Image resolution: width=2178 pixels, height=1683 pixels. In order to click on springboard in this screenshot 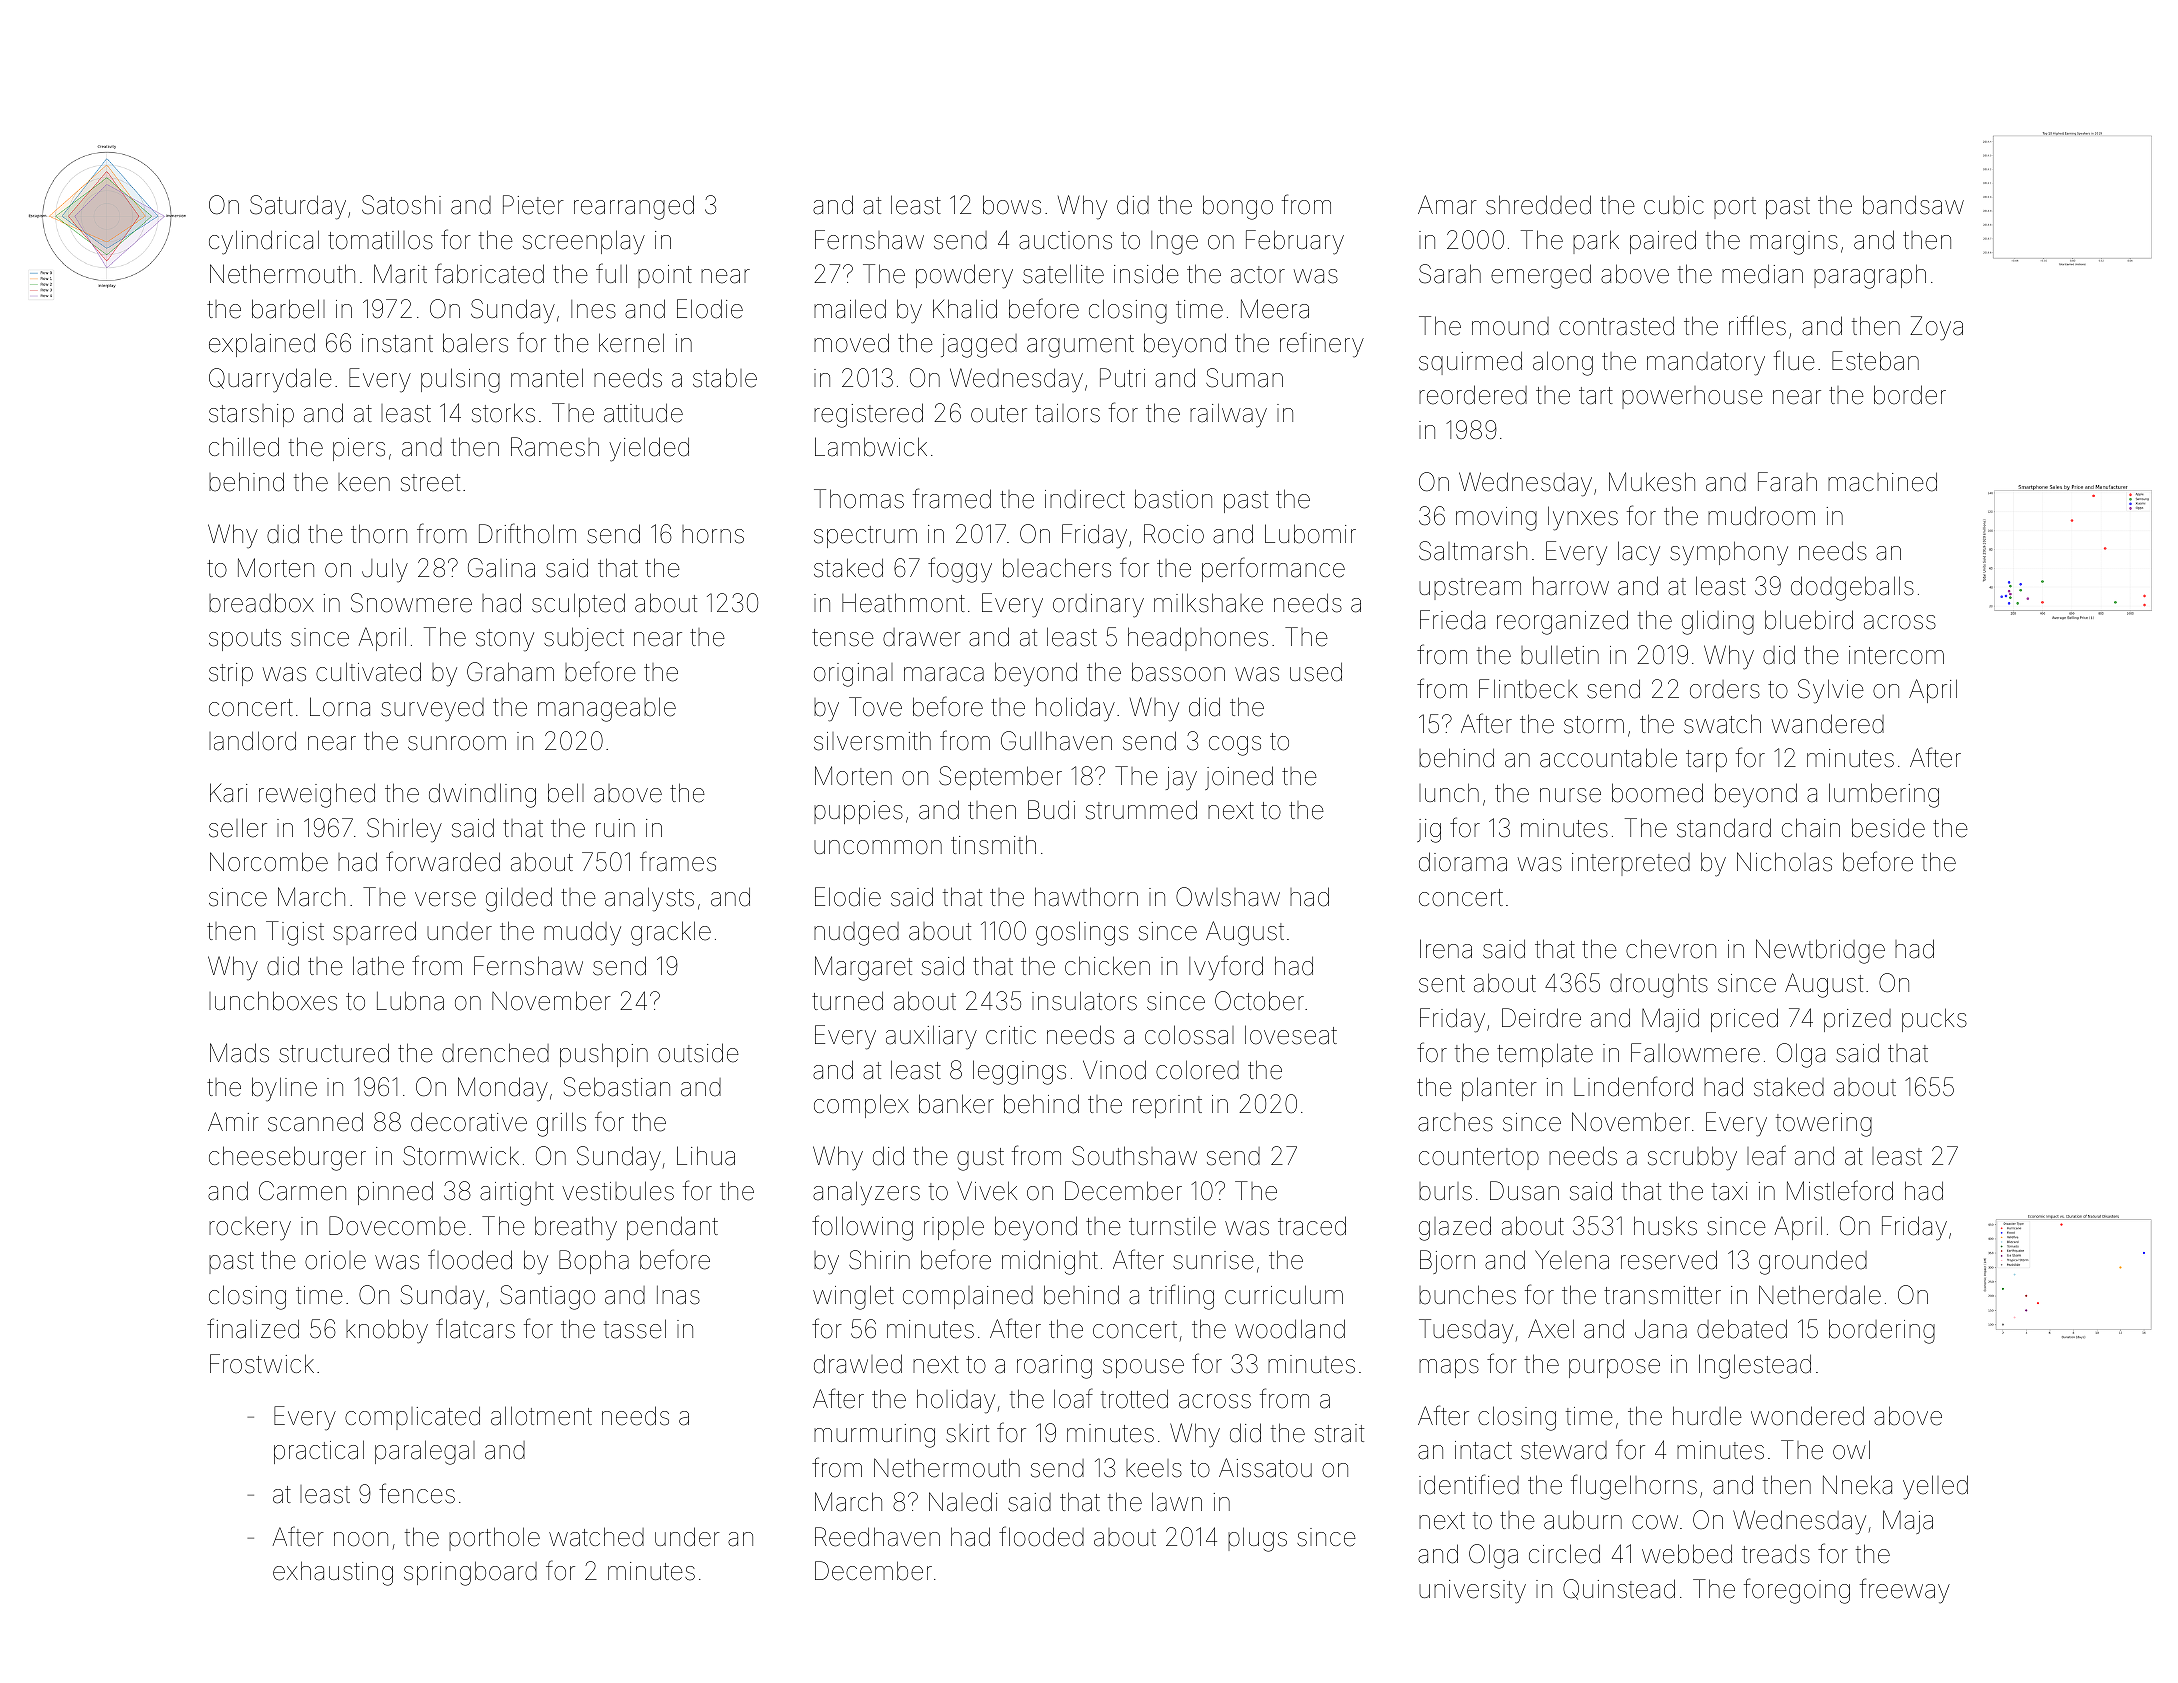, I will do `click(470, 1573)`.
